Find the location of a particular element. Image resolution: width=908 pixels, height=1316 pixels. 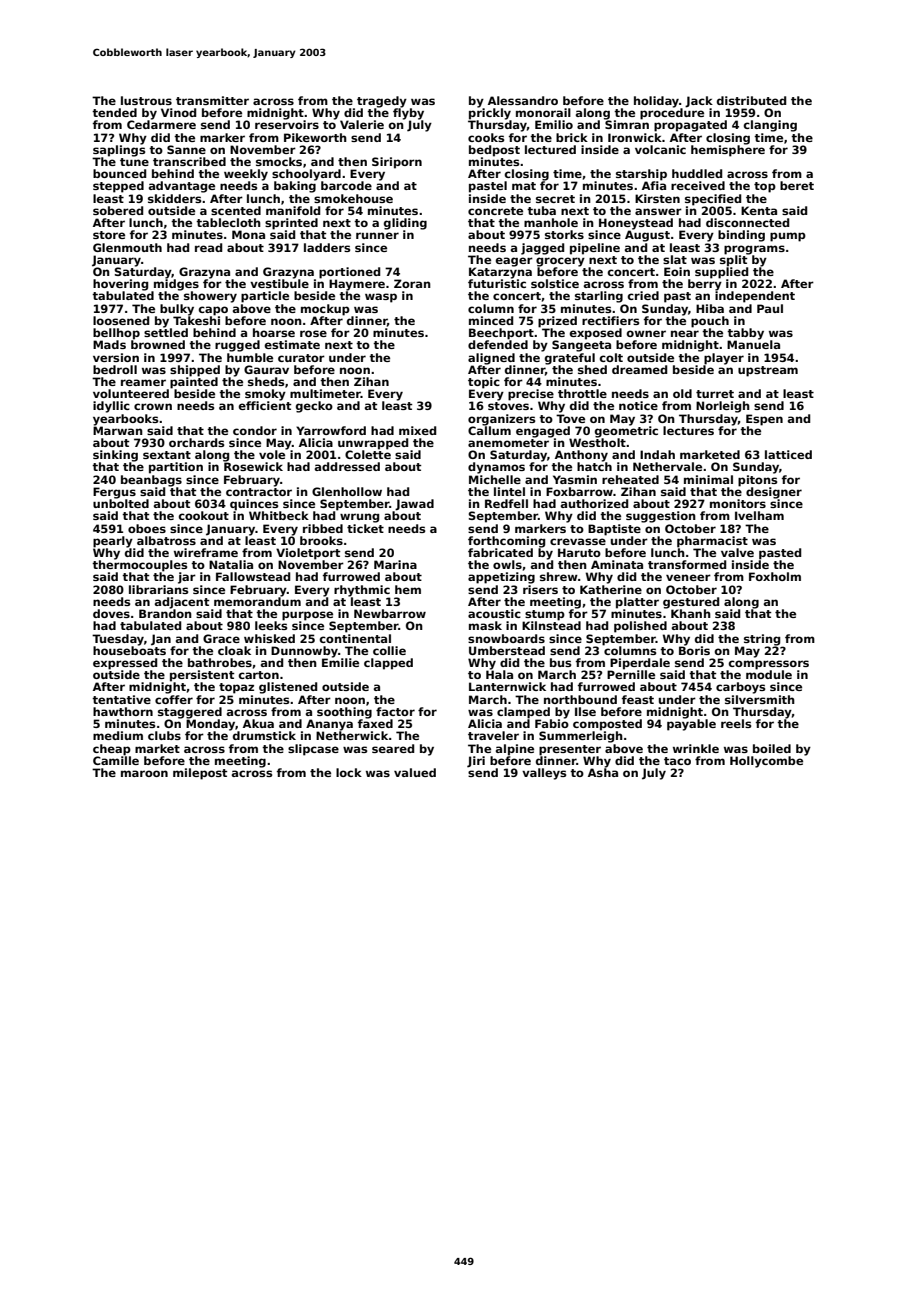

tragedy is located at coordinates (382, 102).
